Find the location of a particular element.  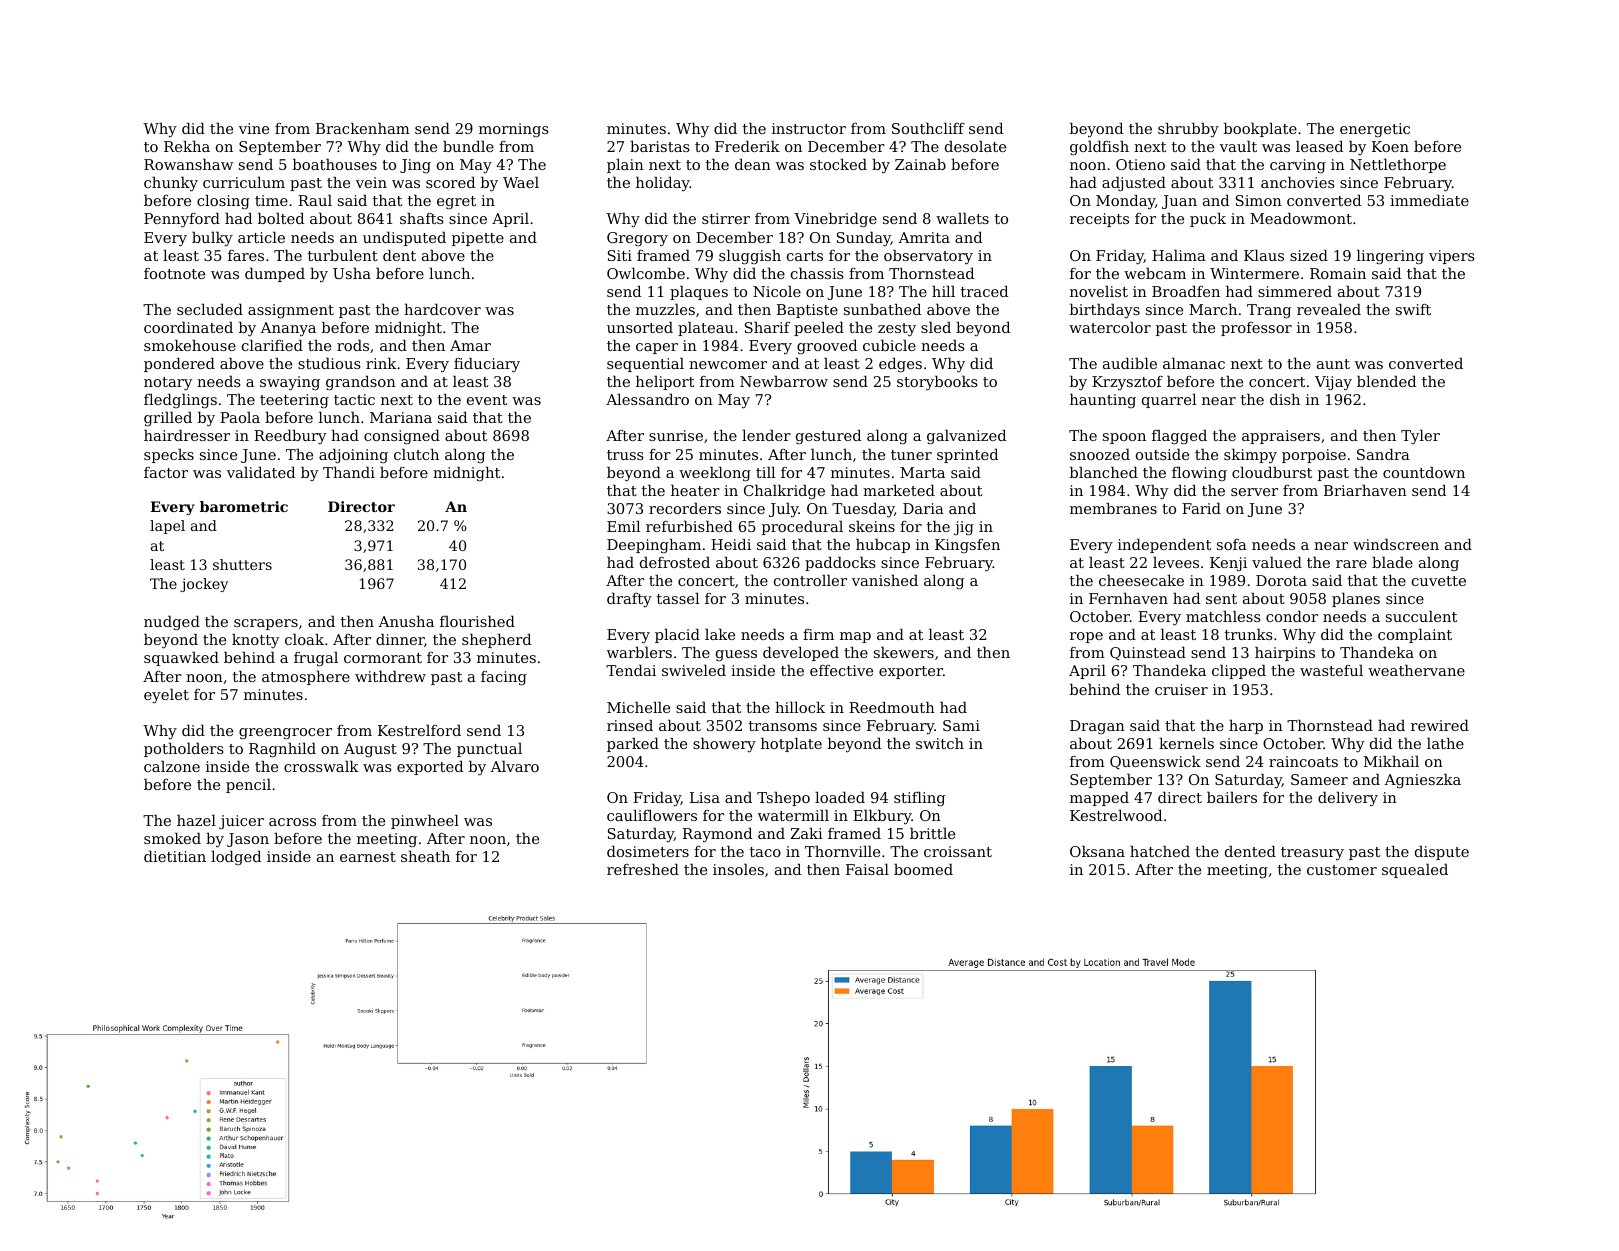

Vijay is located at coordinates (1333, 383).
